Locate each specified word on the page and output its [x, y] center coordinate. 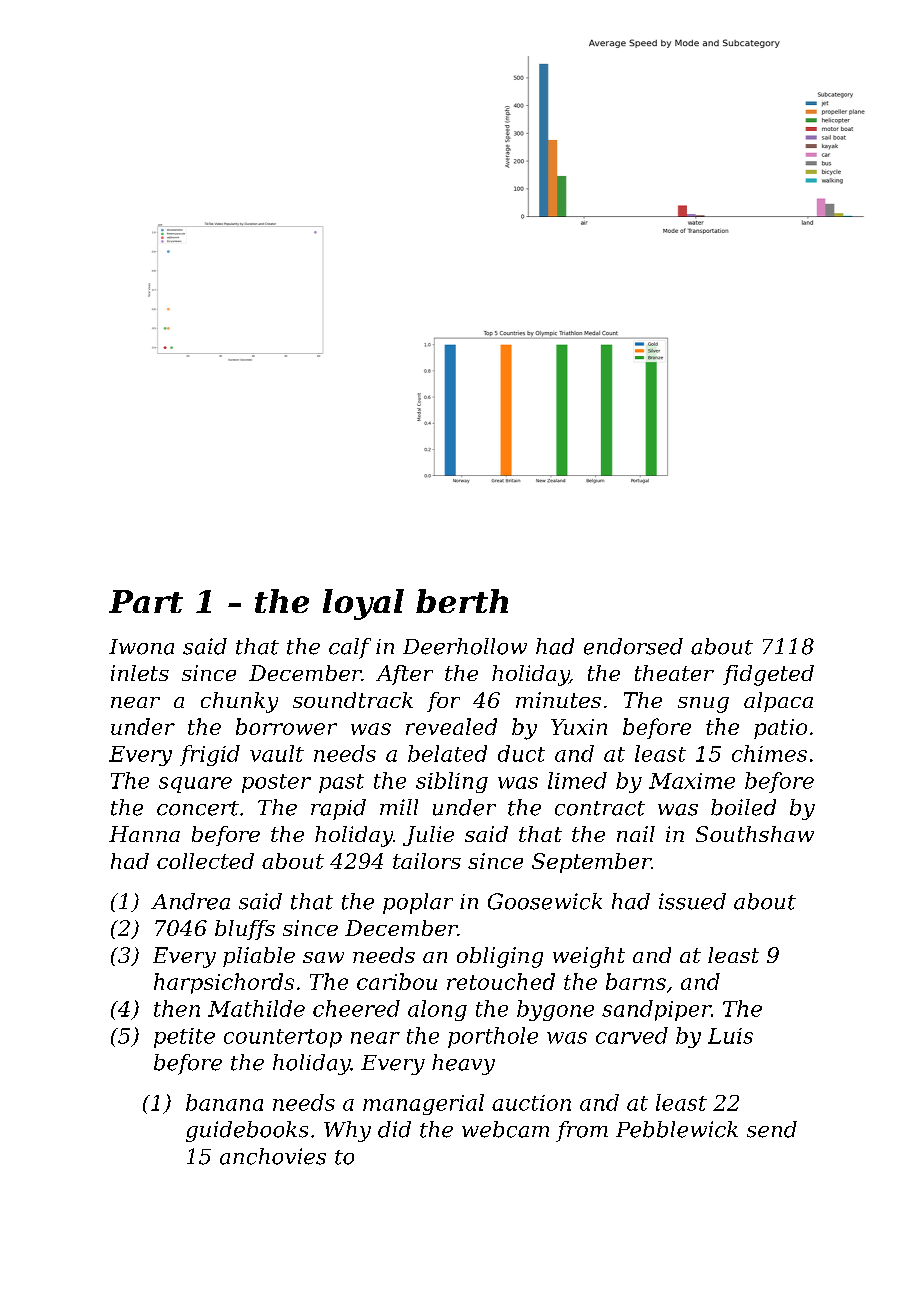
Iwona [141, 647]
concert [198, 808]
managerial [423, 1104]
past [341, 783]
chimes [769, 753]
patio [780, 729]
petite [184, 1038]
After [404, 675]
